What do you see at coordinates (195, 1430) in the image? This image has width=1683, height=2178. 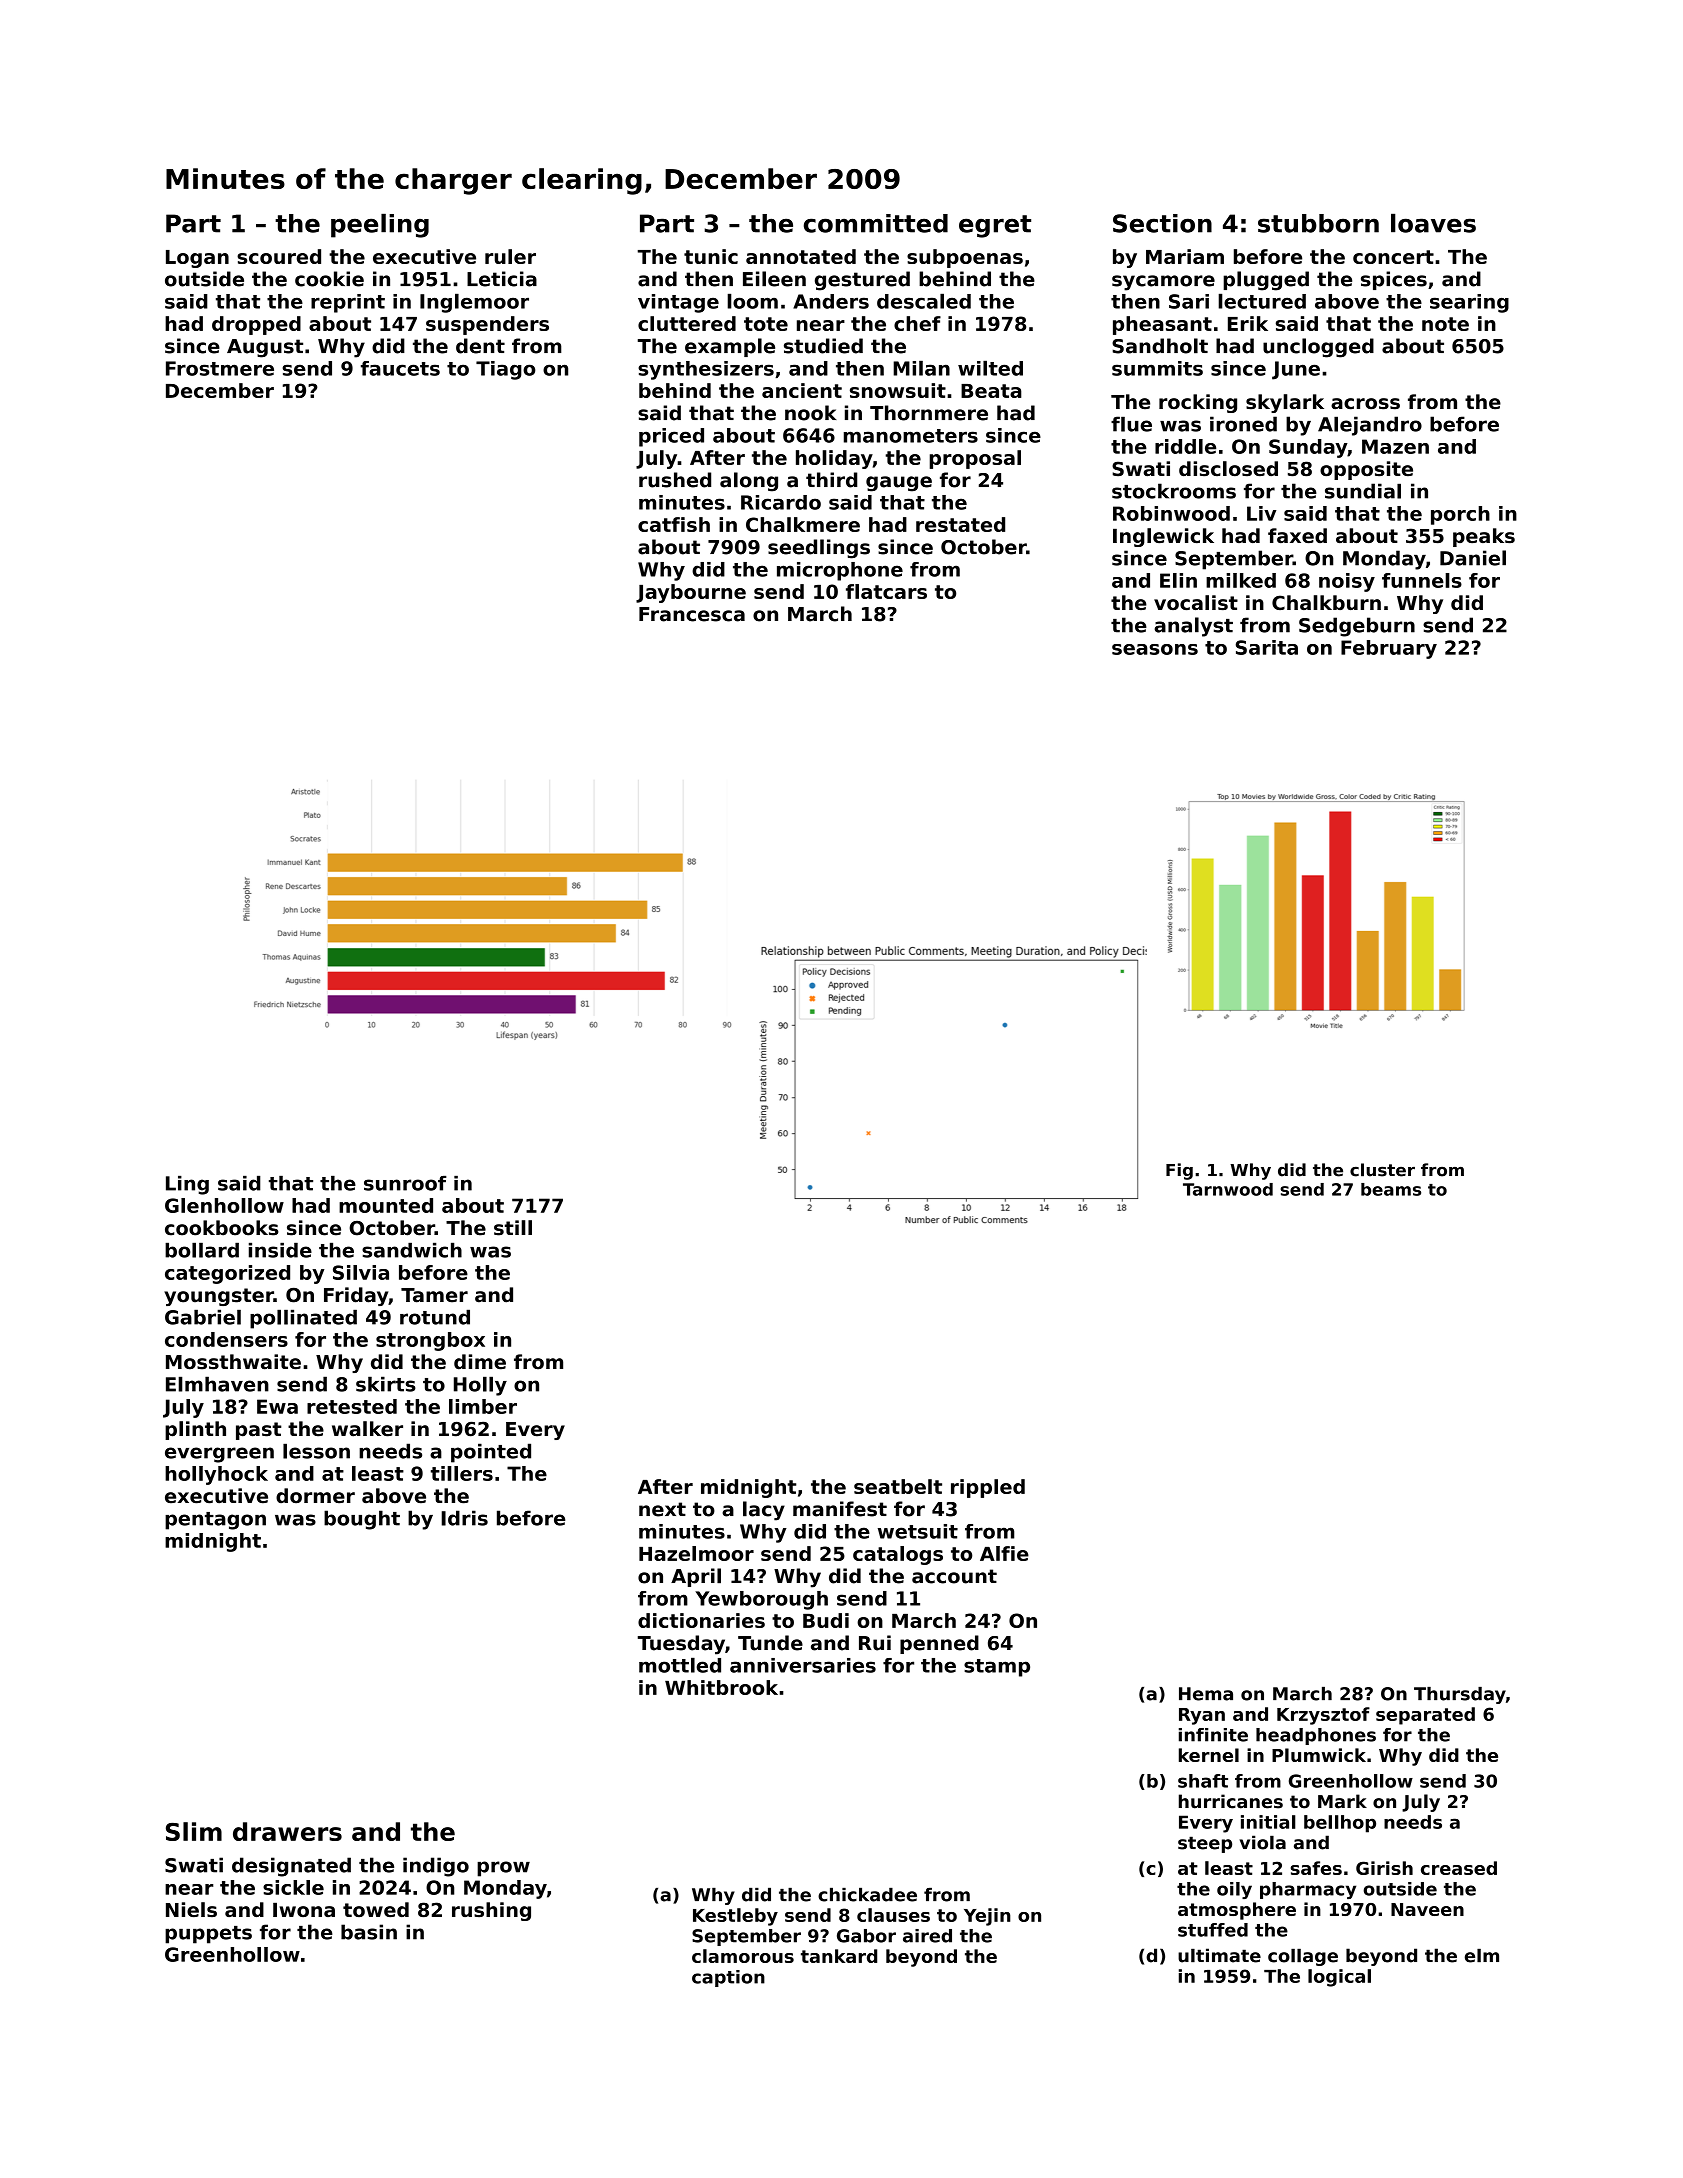 I see `plinth` at bounding box center [195, 1430].
